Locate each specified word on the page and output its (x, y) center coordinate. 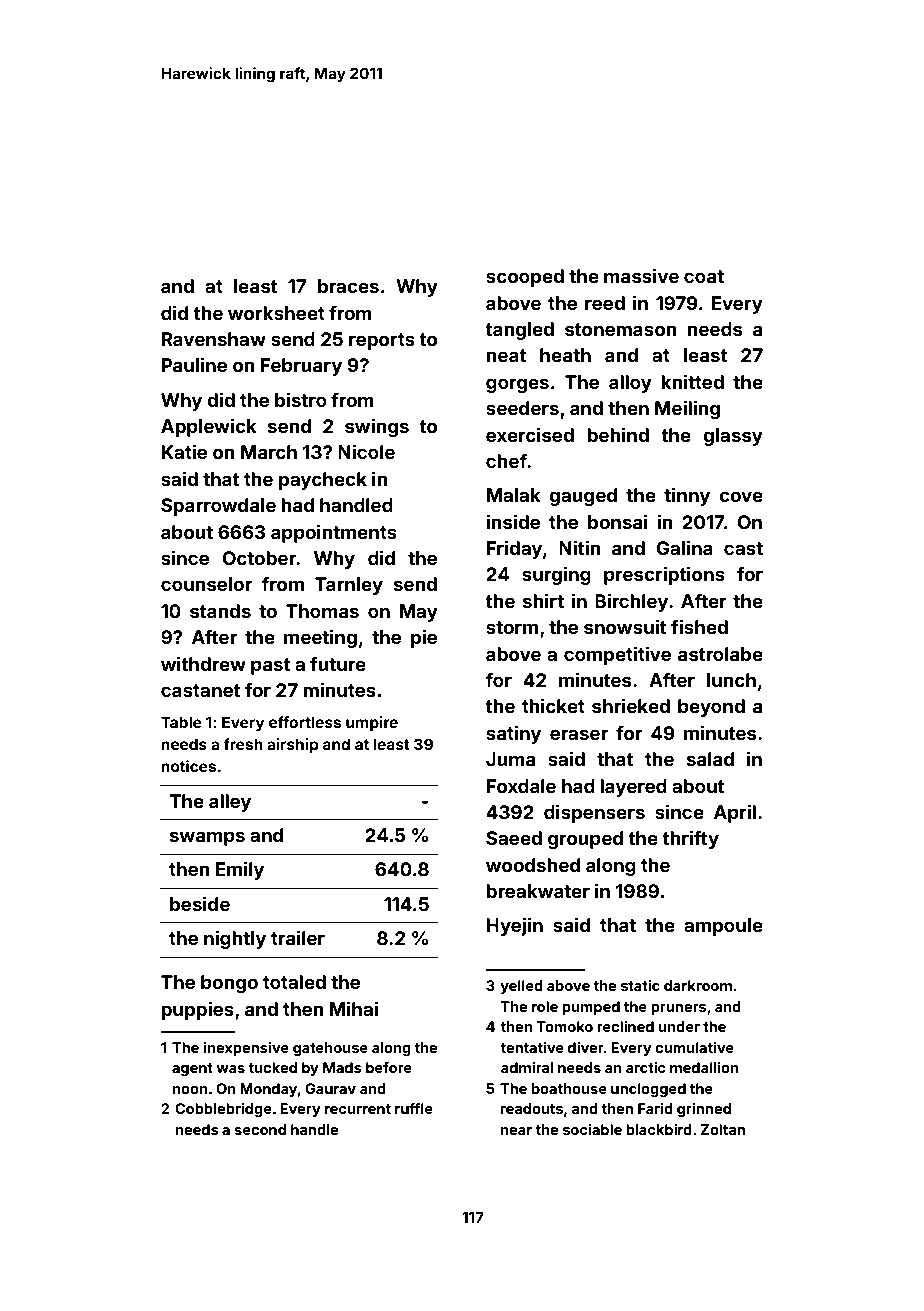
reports (382, 341)
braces (348, 286)
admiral (527, 1067)
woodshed (533, 865)
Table (181, 722)
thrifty (691, 839)
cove (741, 496)
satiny (513, 734)
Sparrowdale (218, 507)
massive (641, 275)
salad (710, 759)
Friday (514, 549)
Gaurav (330, 1088)
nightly (235, 939)
